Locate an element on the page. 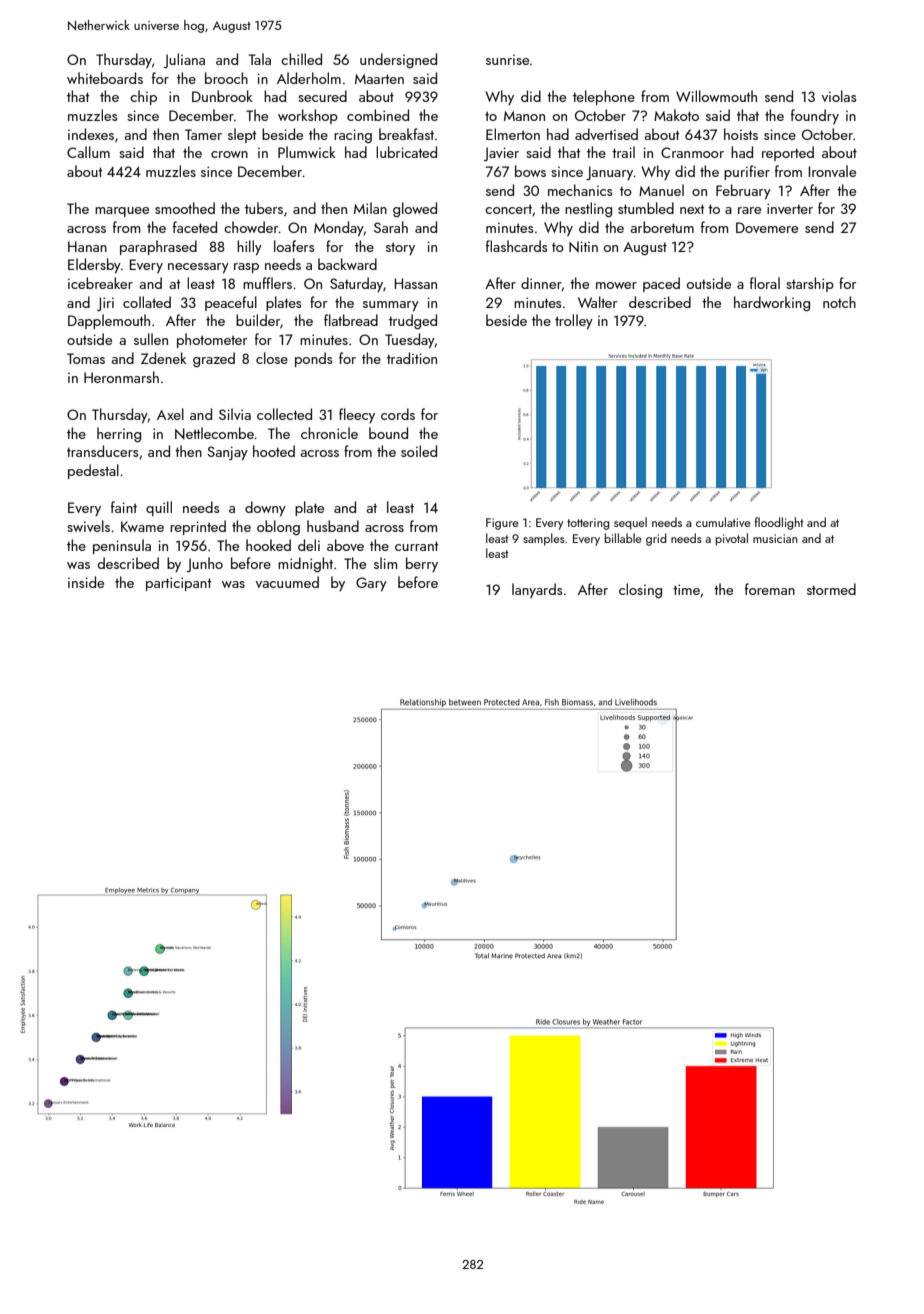 The width and height of the page is (924, 1314). Ironvale is located at coordinates (832, 171).
